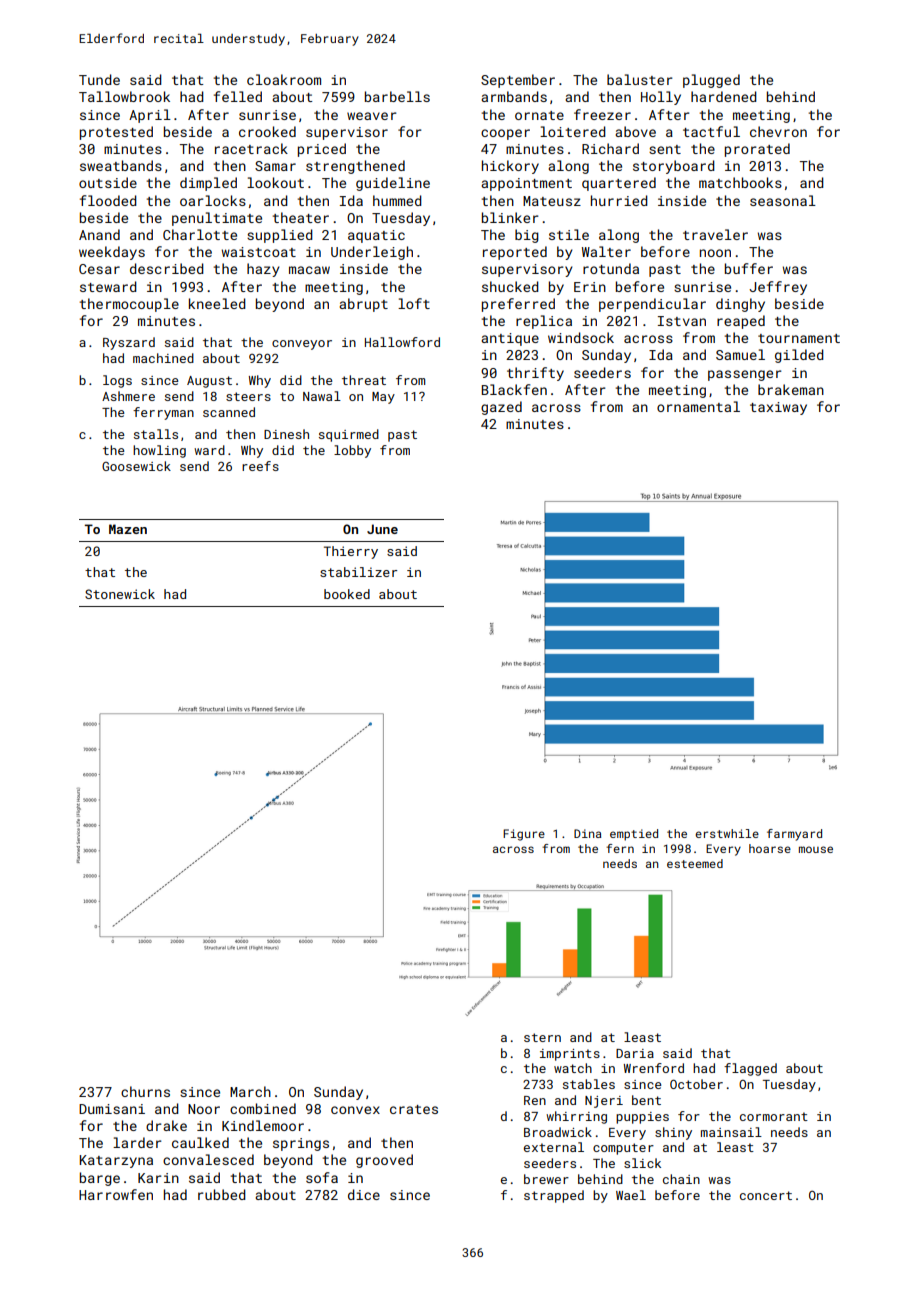 The width and height of the screenshot is (924, 1308). What do you see at coordinates (355, 1110) in the screenshot?
I see `convex` at bounding box center [355, 1110].
